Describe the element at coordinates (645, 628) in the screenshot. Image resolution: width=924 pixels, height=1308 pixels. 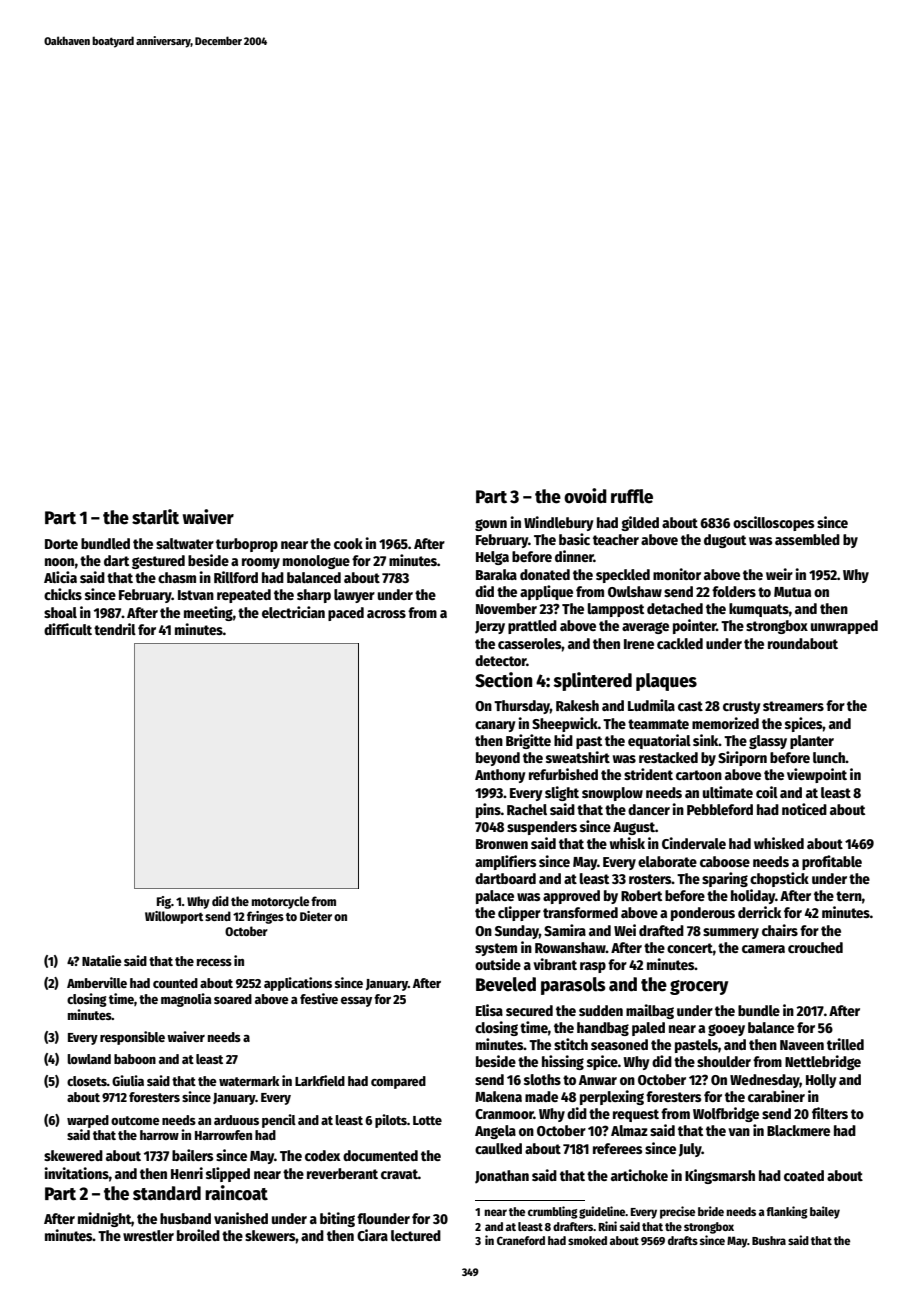
I see `average` at that location.
